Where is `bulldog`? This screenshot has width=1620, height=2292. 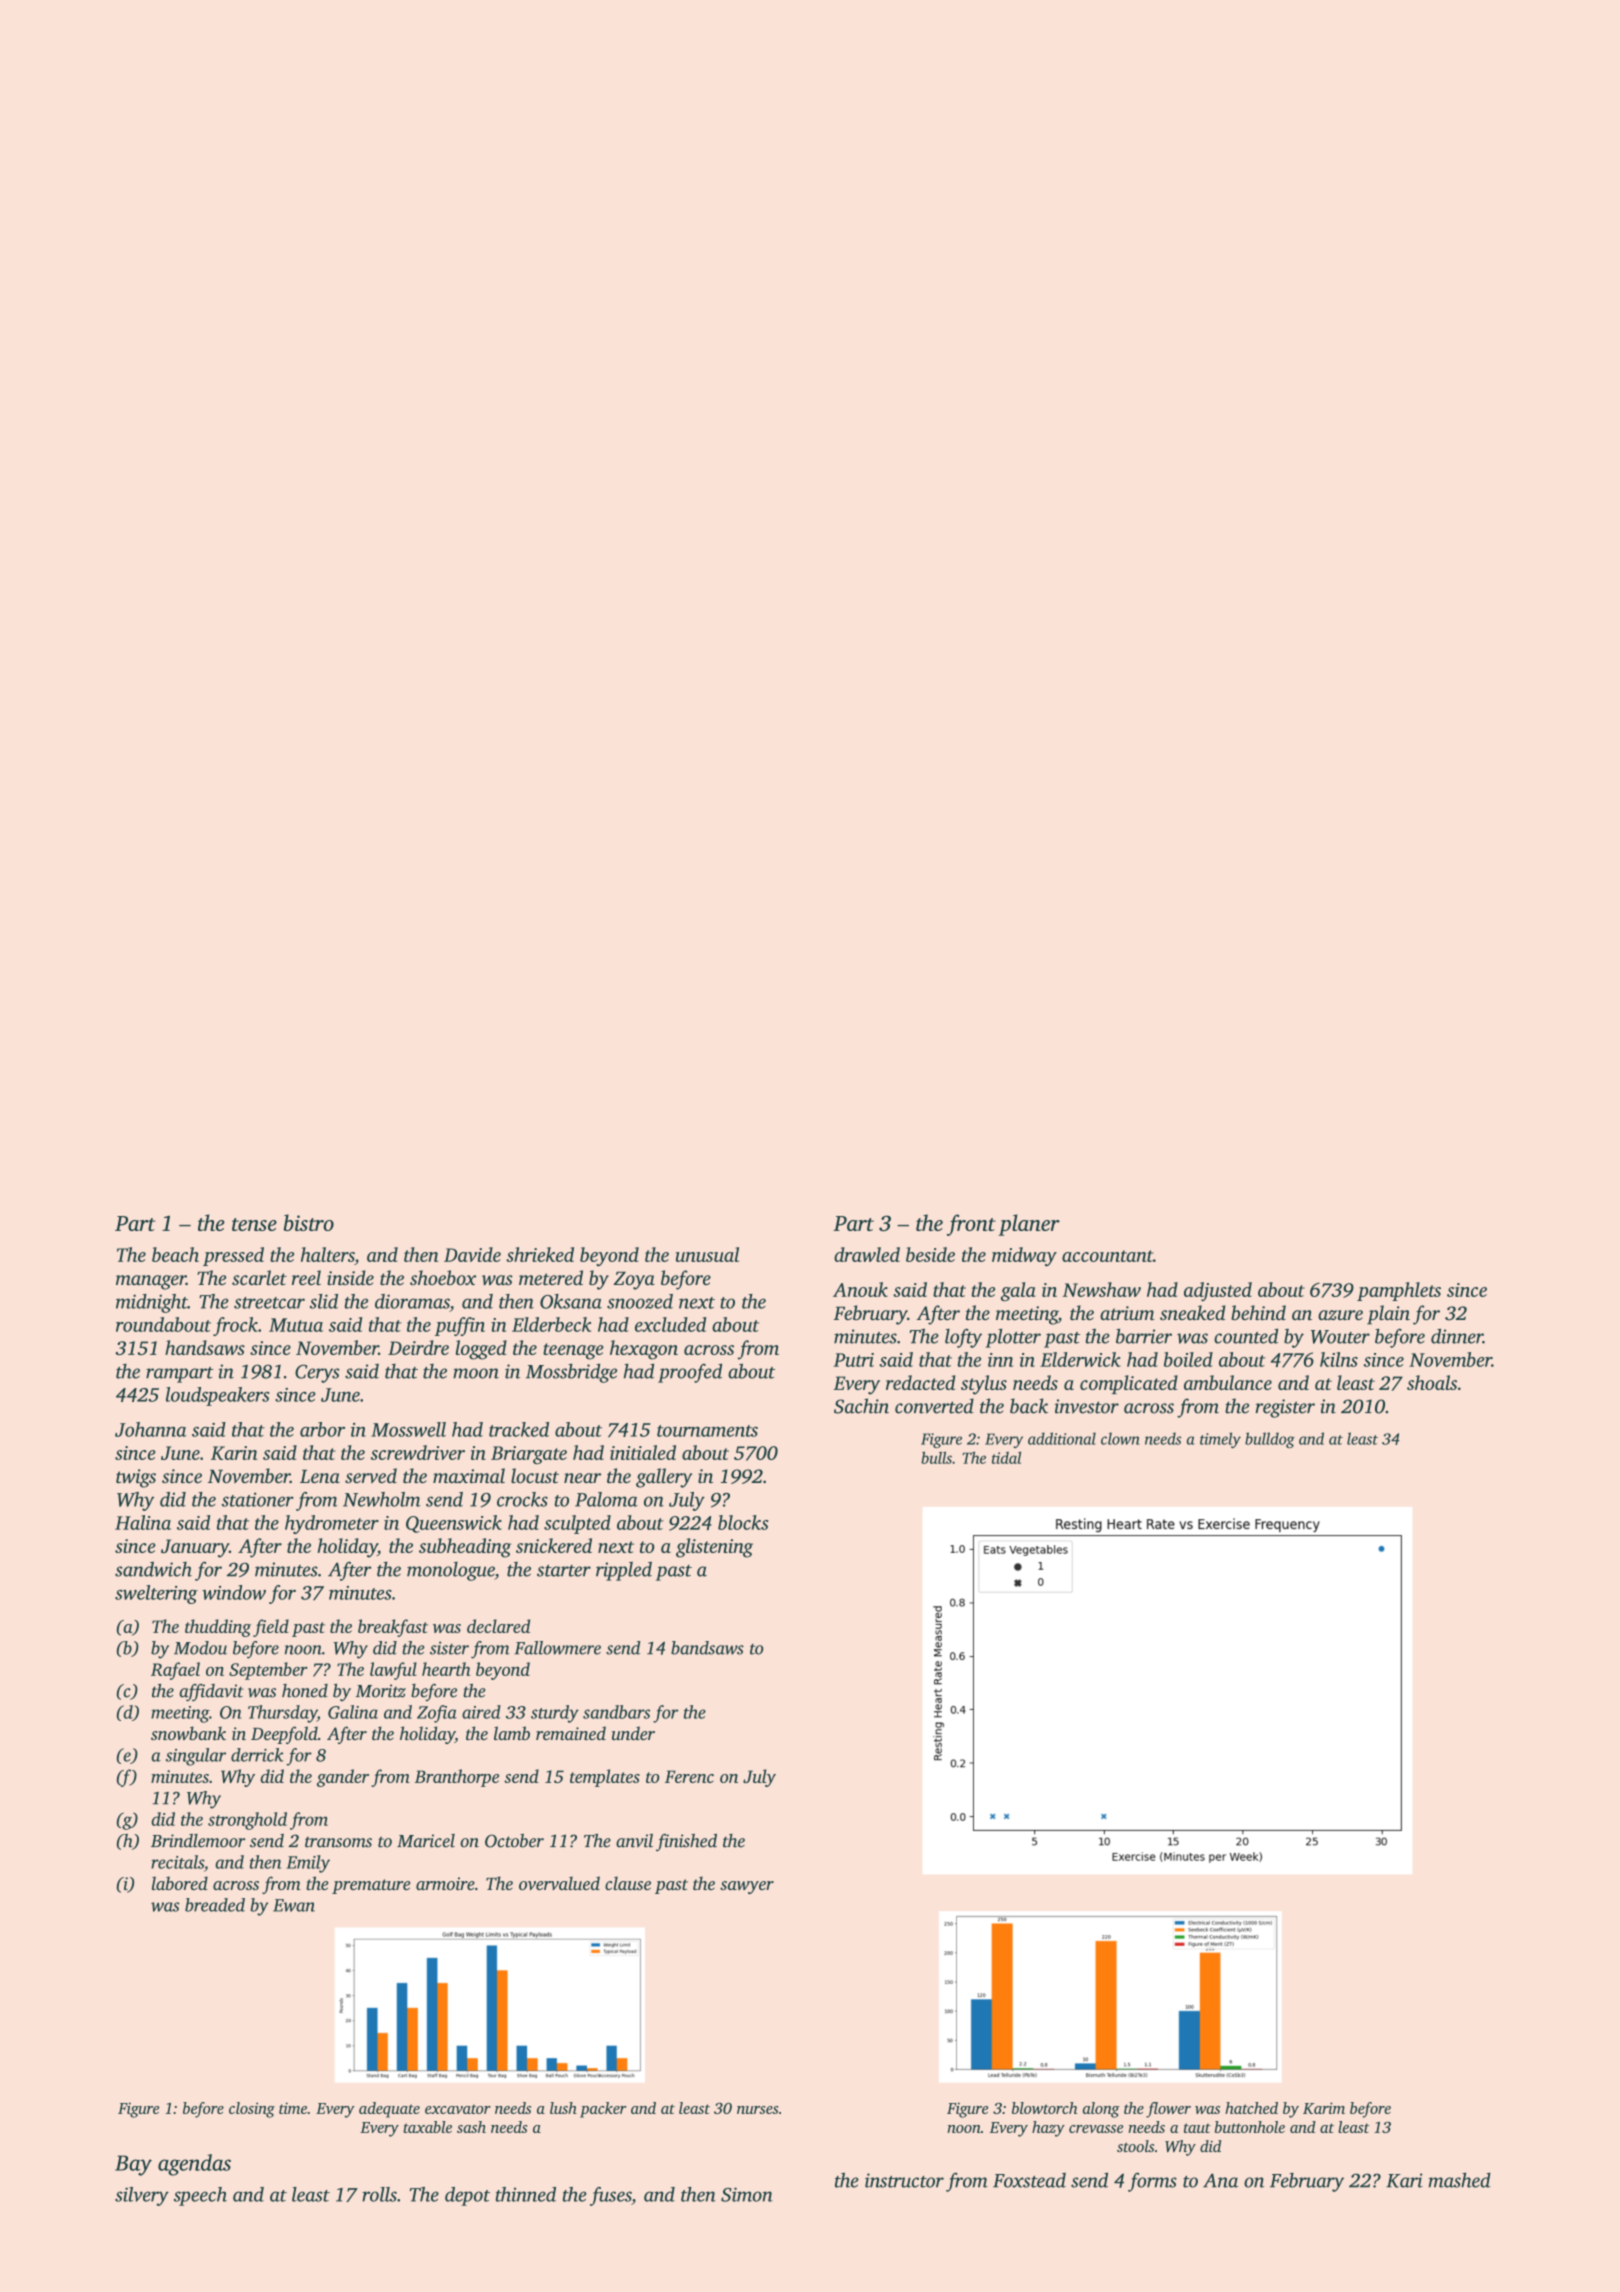
bulldog is located at coordinates (1270, 1440).
